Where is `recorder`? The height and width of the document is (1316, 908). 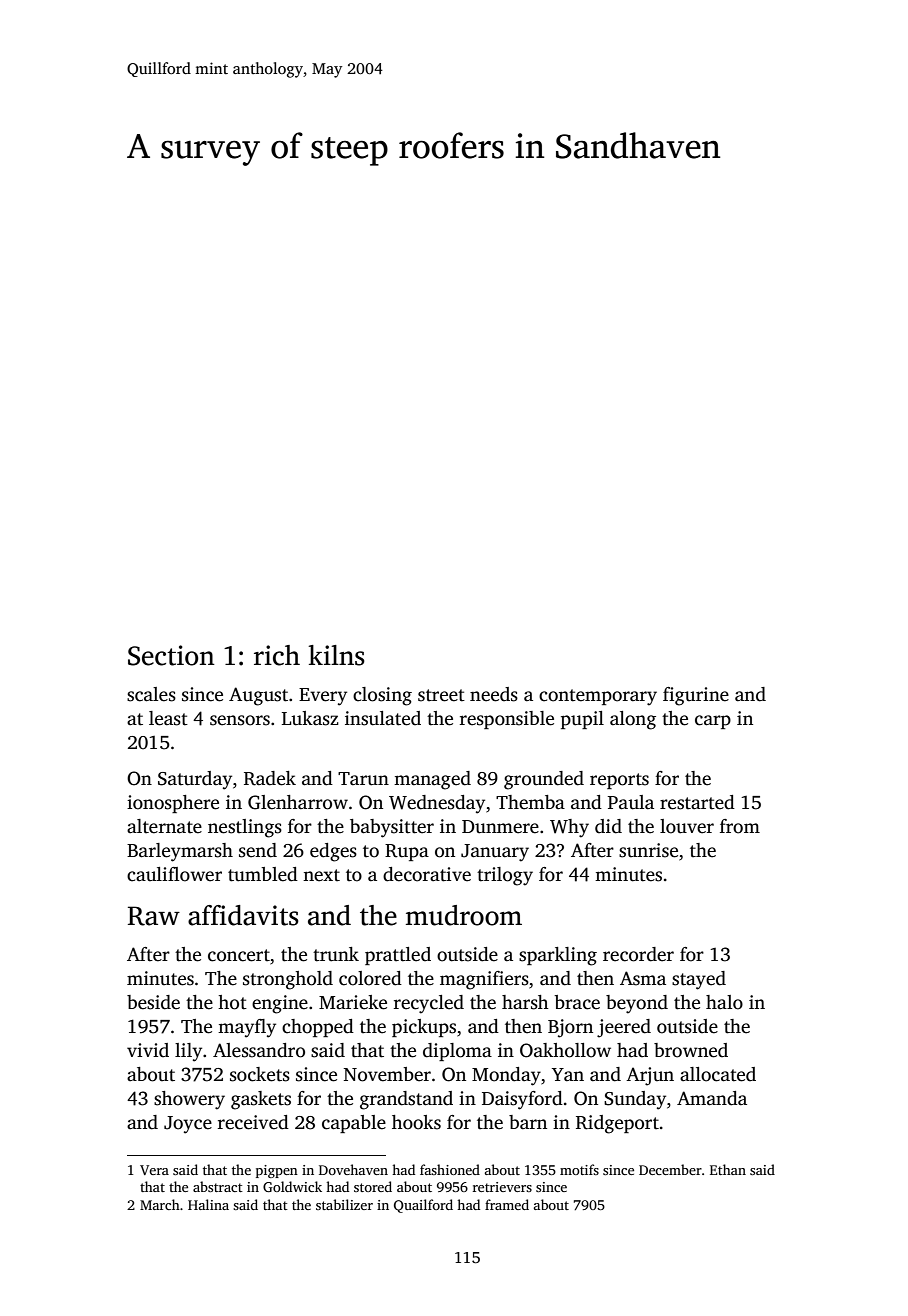
recorder is located at coordinates (638, 954).
